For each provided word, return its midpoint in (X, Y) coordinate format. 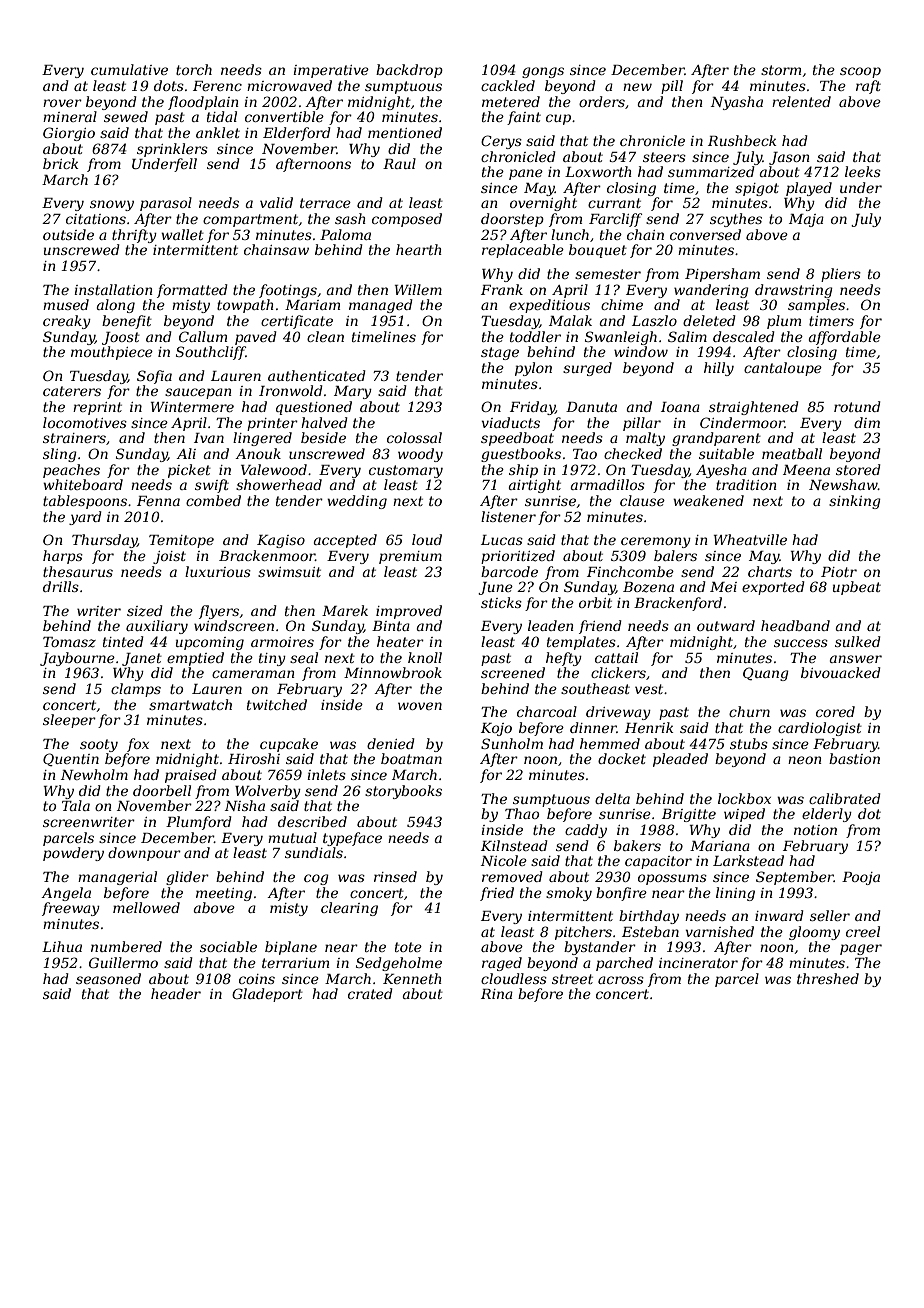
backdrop (409, 71)
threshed (828, 978)
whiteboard (83, 484)
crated (370, 993)
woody (420, 455)
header (176, 993)
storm (781, 70)
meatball (792, 453)
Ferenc (217, 86)
